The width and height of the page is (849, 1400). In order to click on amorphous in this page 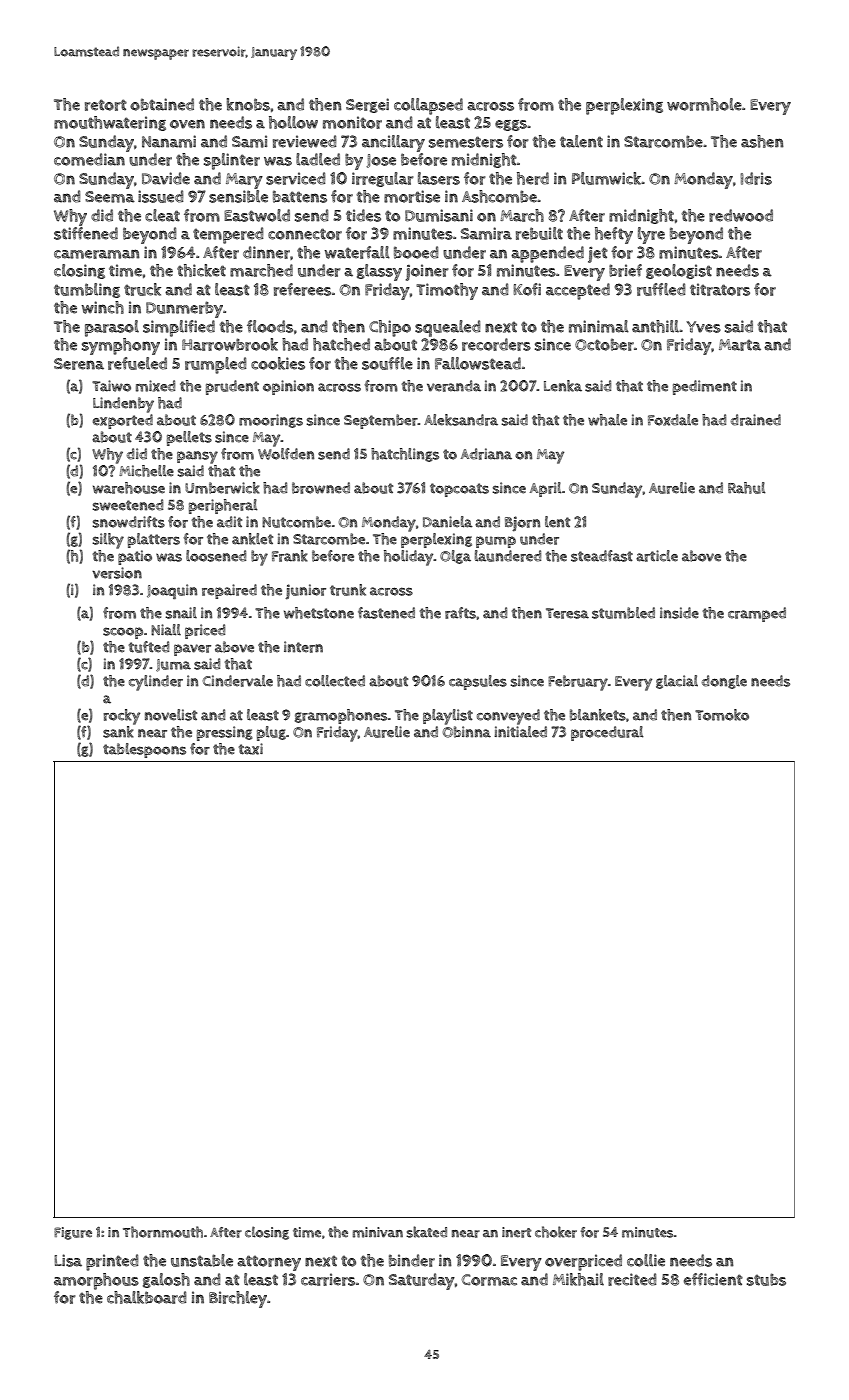, I will do `click(96, 1281)`.
